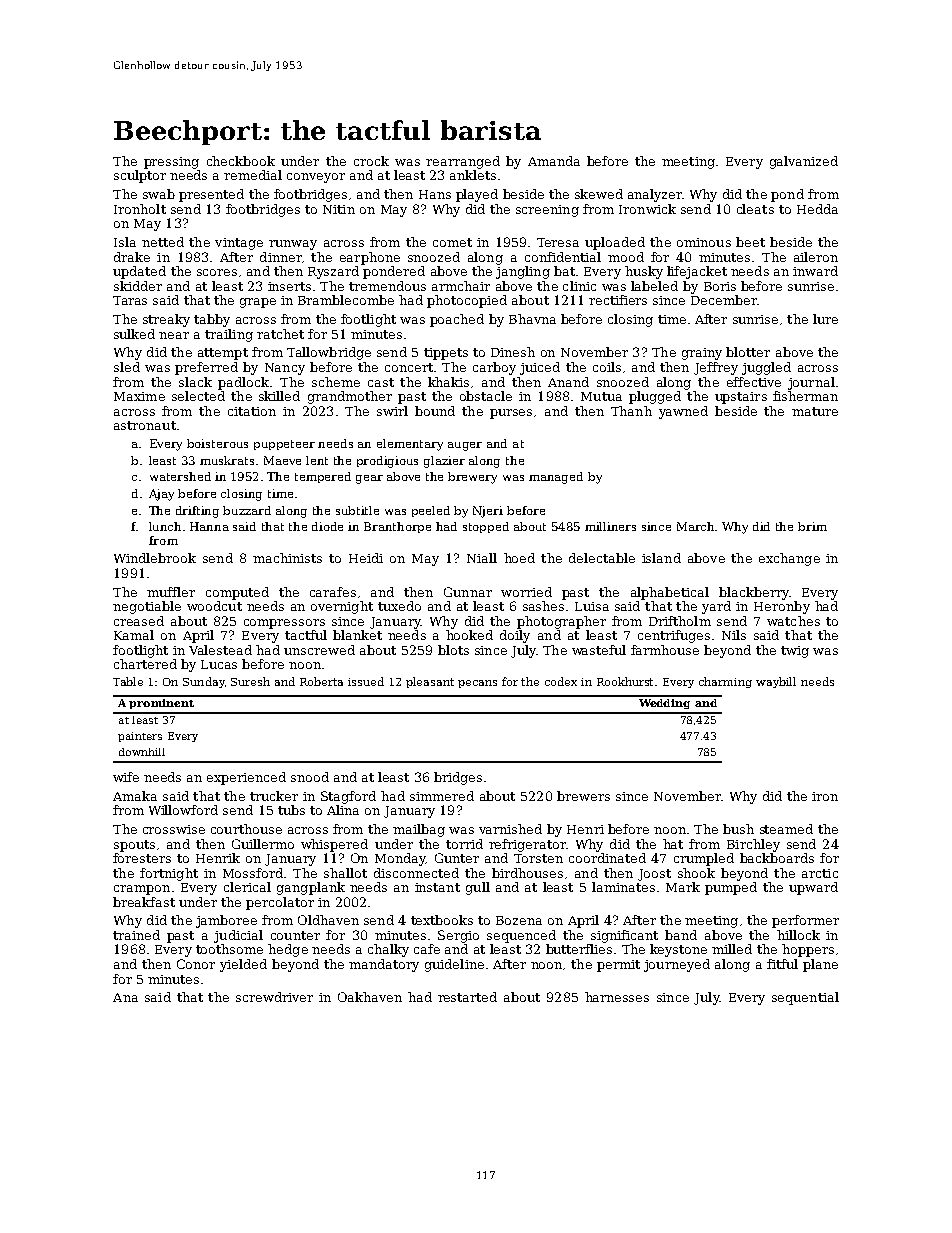 Image resolution: width=952 pixels, height=1233 pixels. Describe the element at coordinates (339, 209) in the screenshot. I see `Nitin` at that location.
